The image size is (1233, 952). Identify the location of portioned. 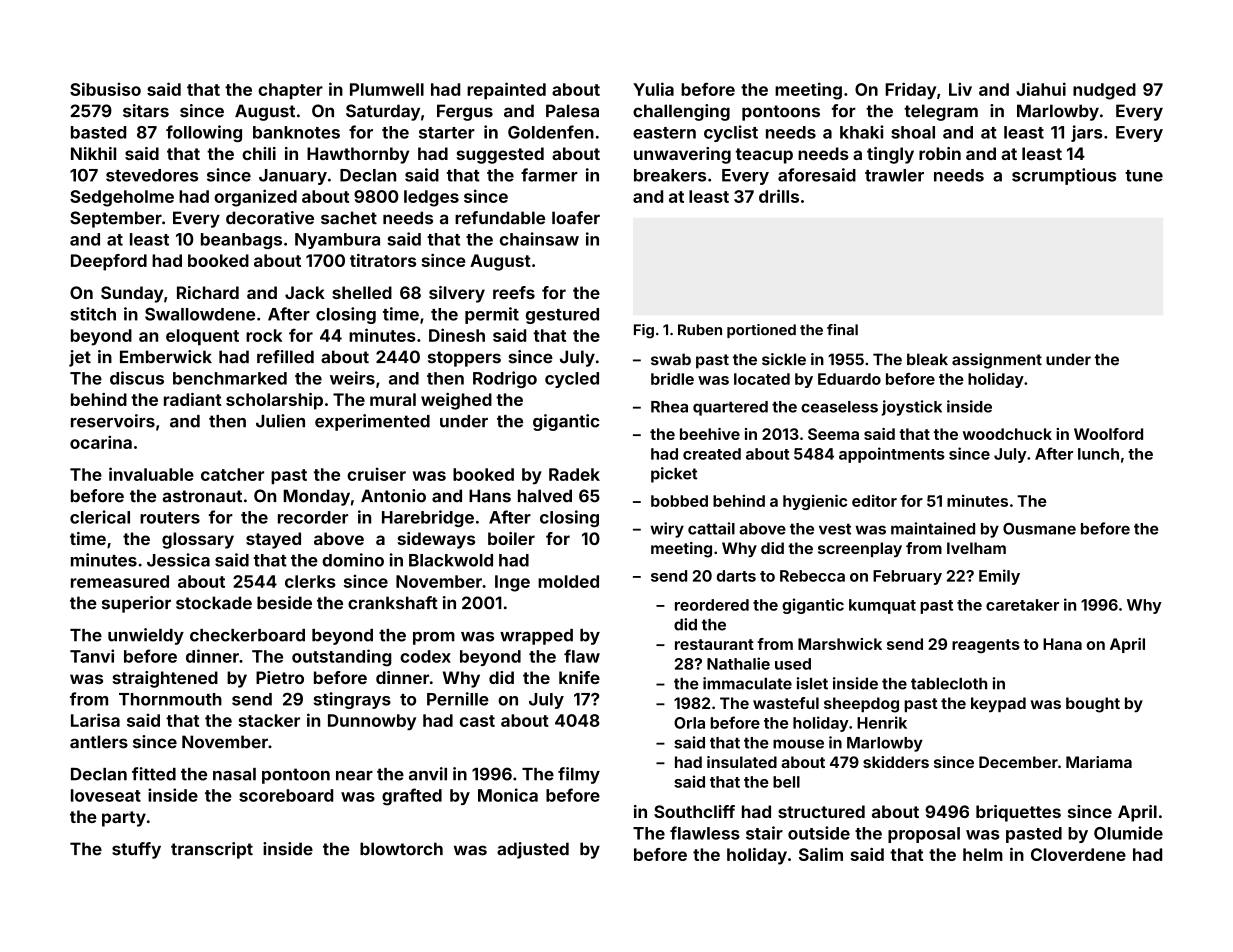
(761, 331).
